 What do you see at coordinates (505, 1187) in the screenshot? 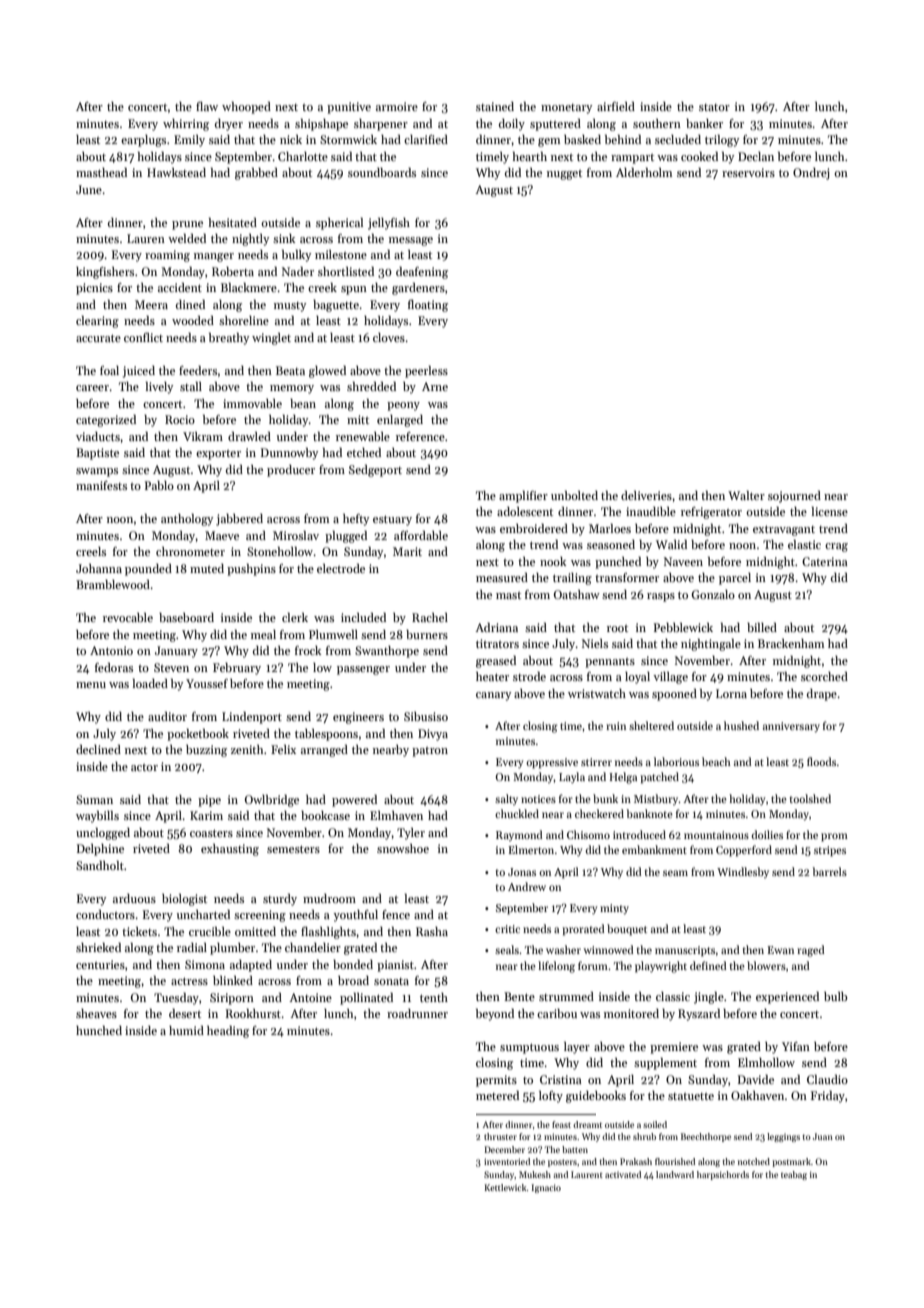
I see `Kettlewick` at bounding box center [505, 1187].
